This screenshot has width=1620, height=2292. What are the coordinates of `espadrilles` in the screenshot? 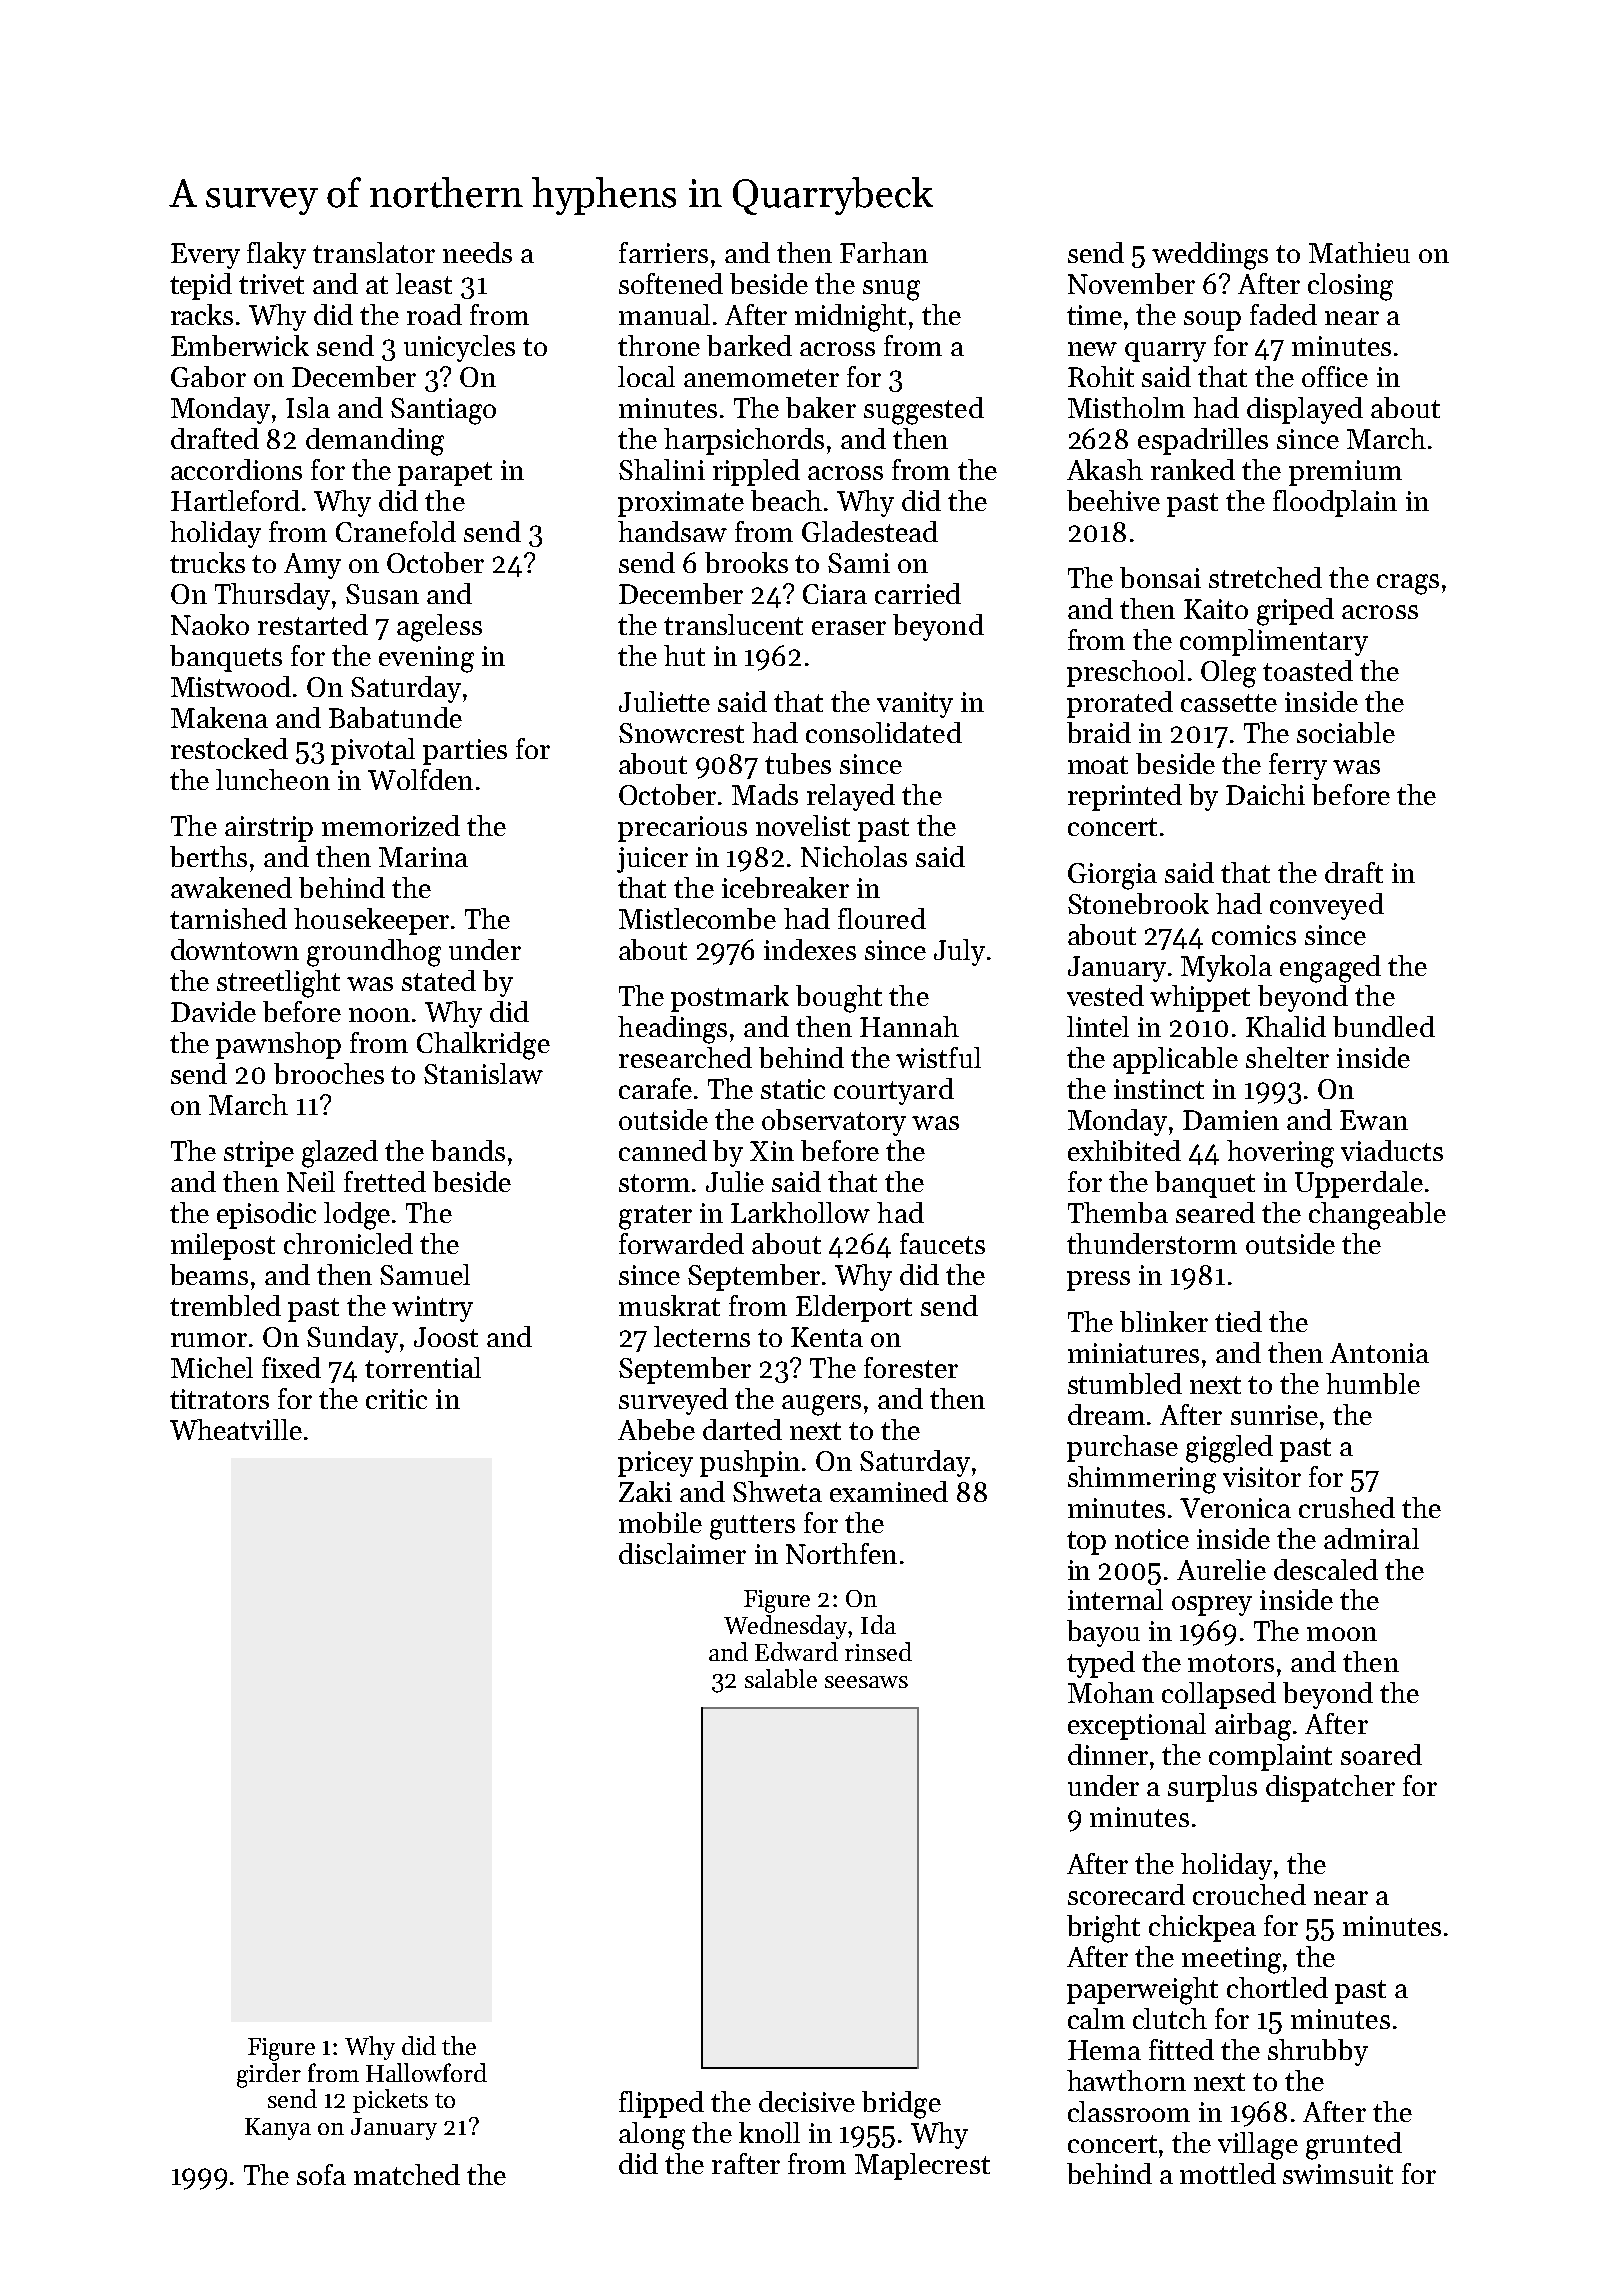 It's located at (1203, 441).
